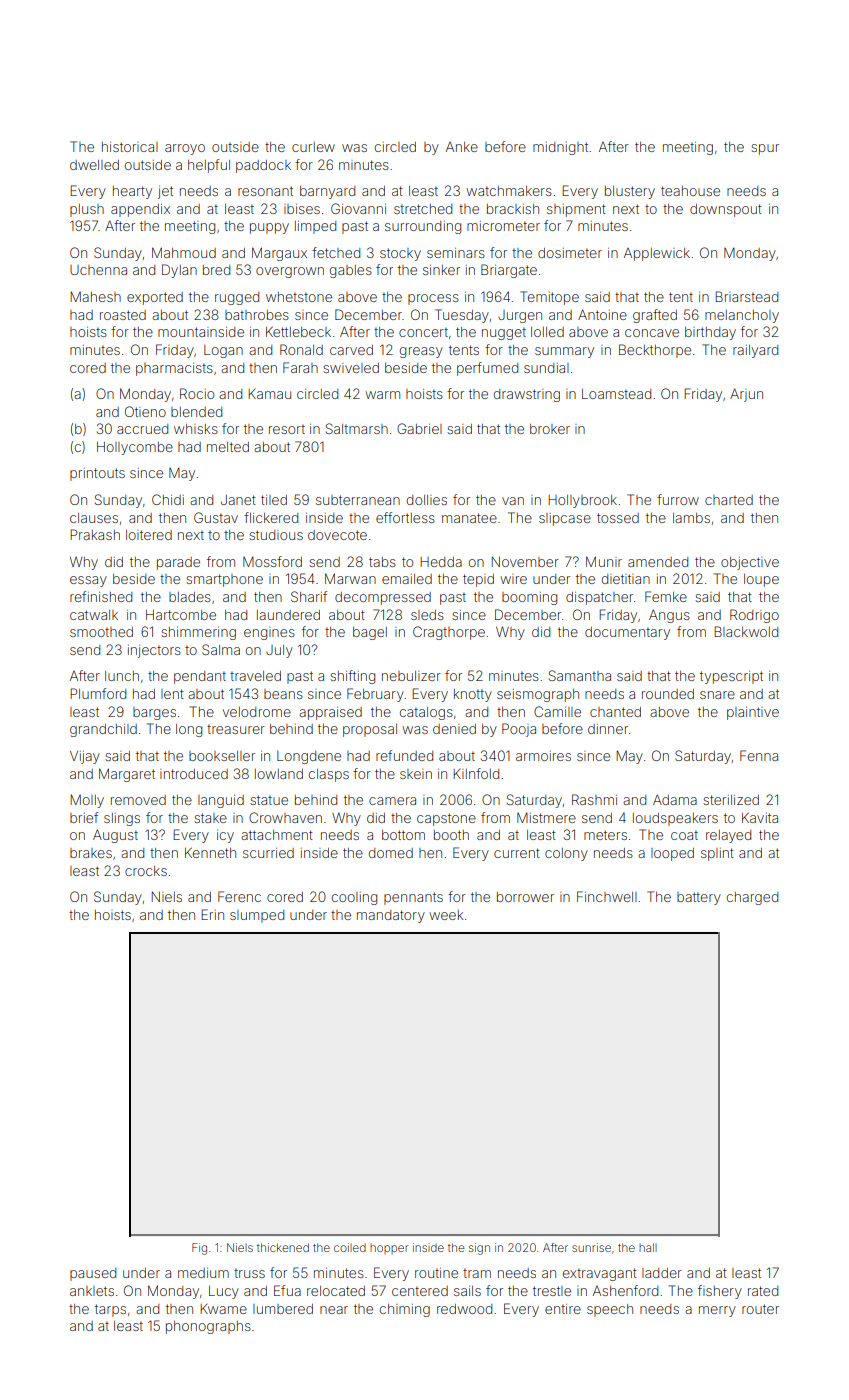 The image size is (849, 1400). Describe the element at coordinates (752, 898) in the document. I see `charged` at that location.
